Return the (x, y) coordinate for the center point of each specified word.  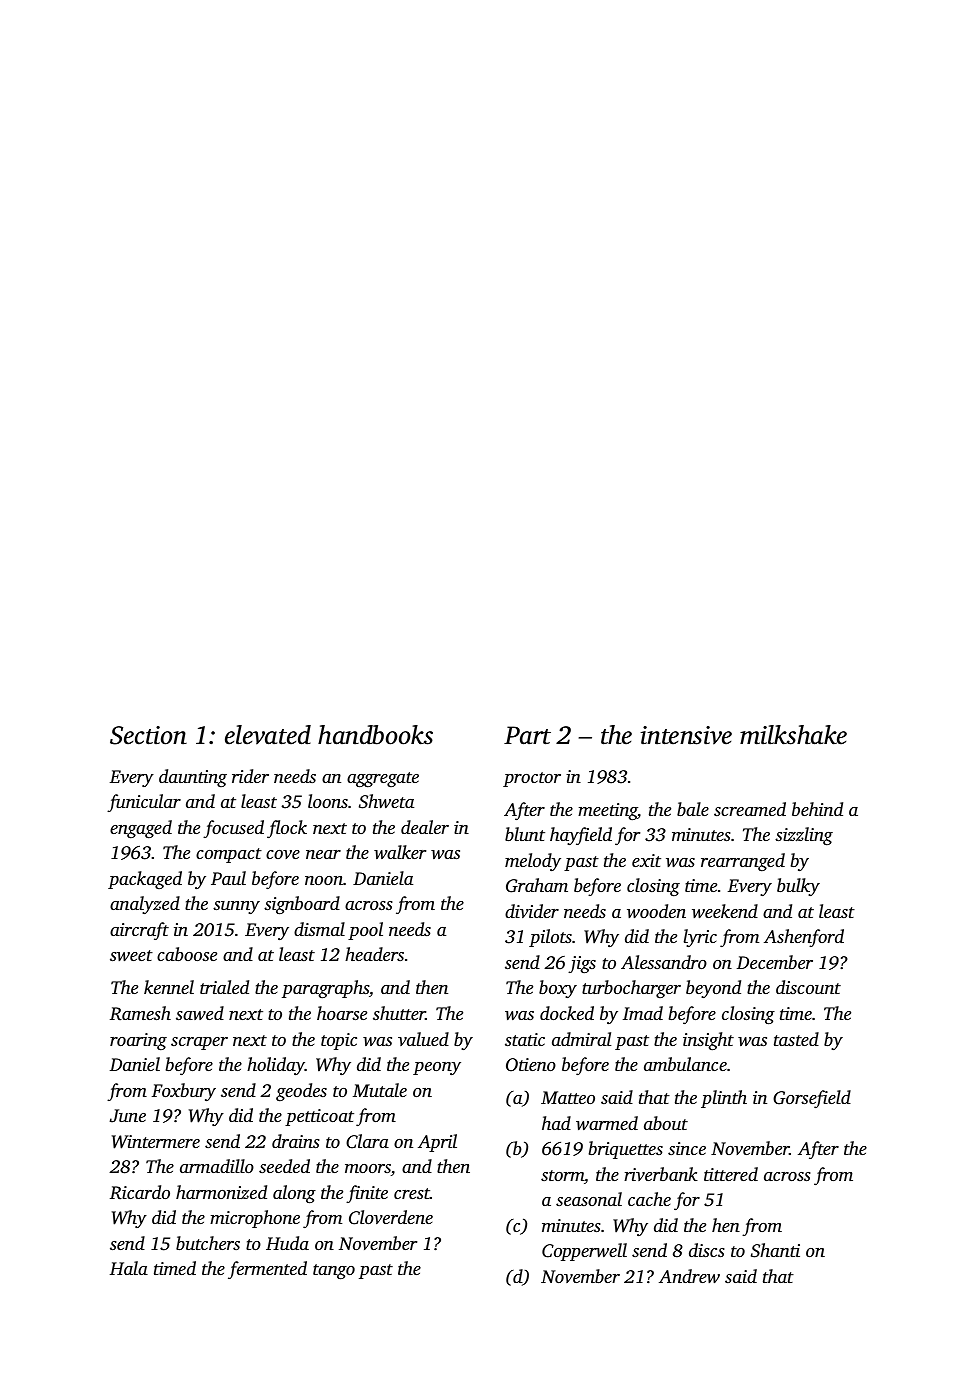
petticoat (319, 1117)
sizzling (804, 836)
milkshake (793, 735)
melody (533, 862)
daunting (193, 778)
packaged (145, 880)
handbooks (375, 735)
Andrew (689, 1276)
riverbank (661, 1174)
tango (334, 1271)
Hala (129, 1268)
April (437, 1143)
